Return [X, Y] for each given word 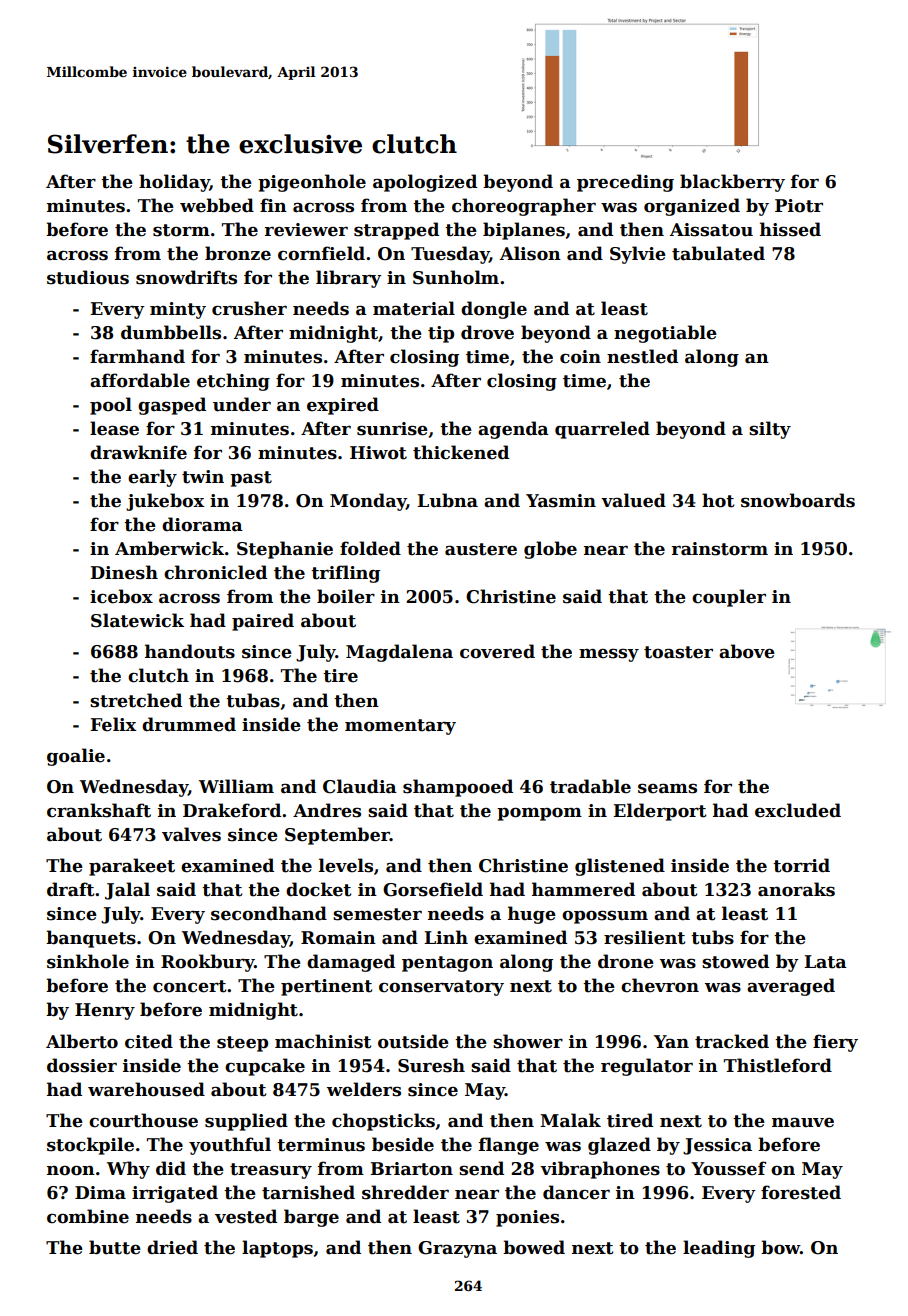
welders [364, 1089]
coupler [729, 598]
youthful [230, 1146]
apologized [425, 183]
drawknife [138, 452]
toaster [678, 652]
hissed [790, 229]
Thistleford [778, 1065]
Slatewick [137, 620]
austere [481, 549]
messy [609, 655]
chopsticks [383, 1122]
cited [149, 1041]
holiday [174, 183]
